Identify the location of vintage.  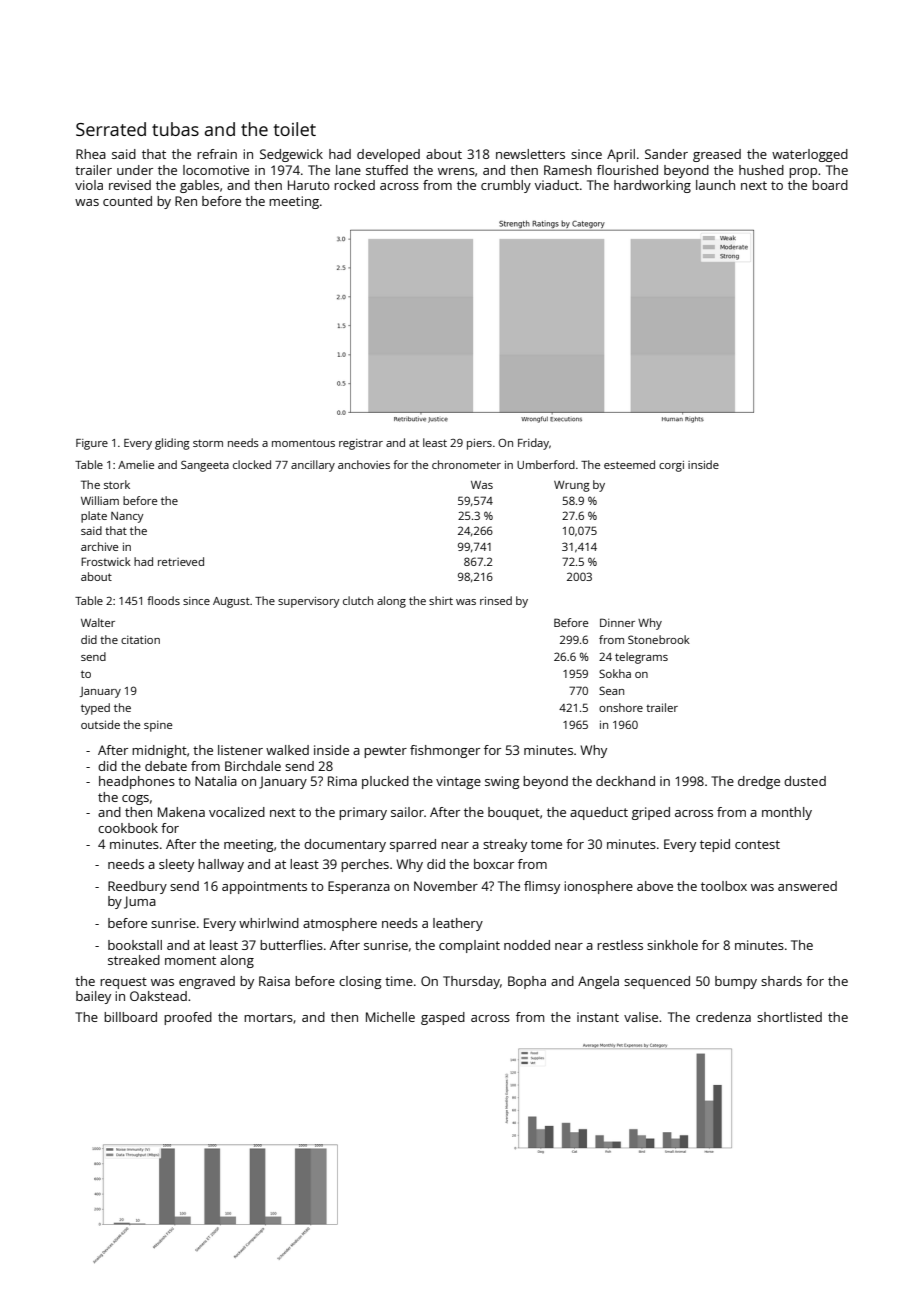
(458, 782).
